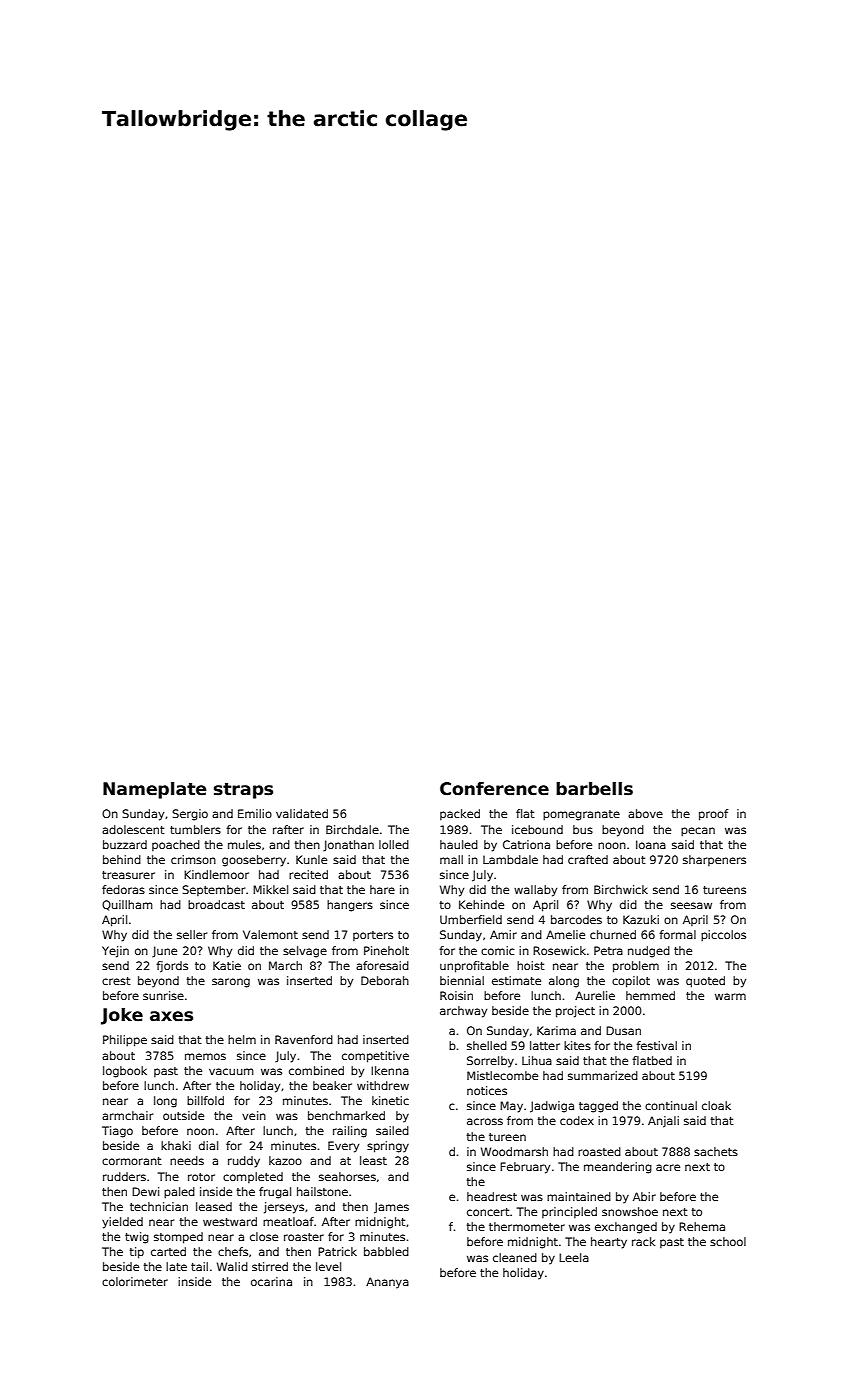  I want to click on Ananya, so click(387, 1283).
